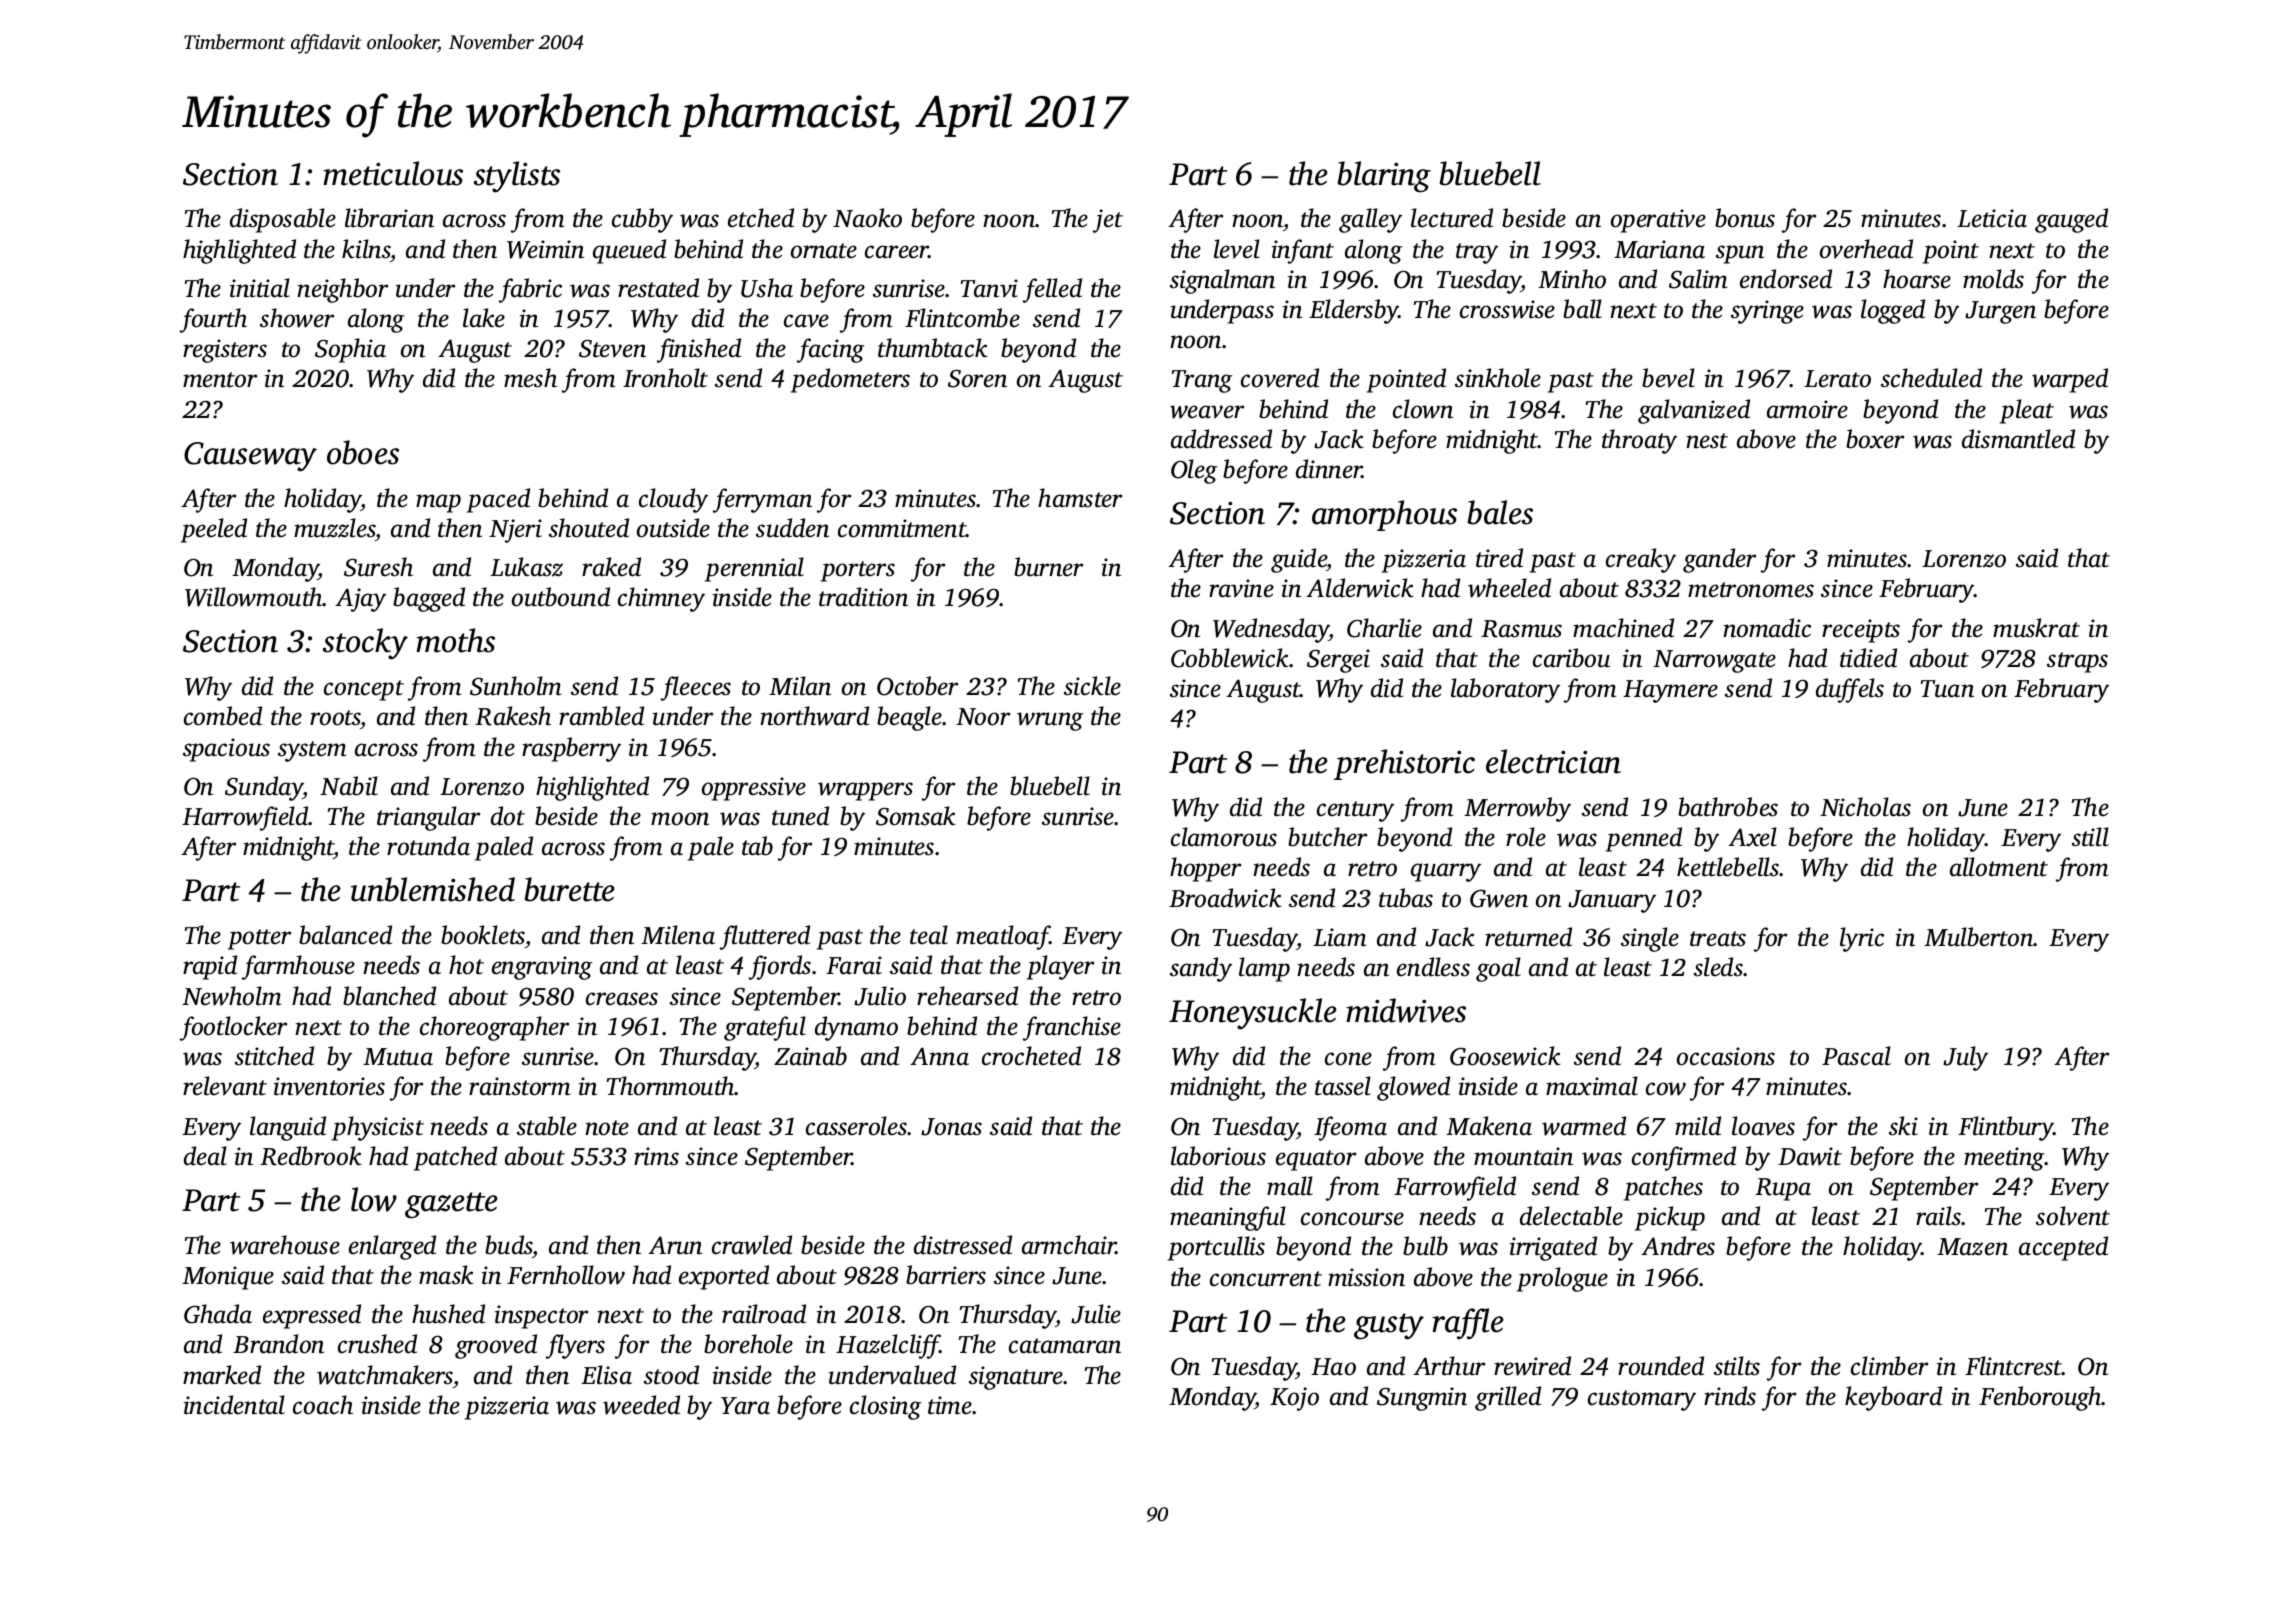 The width and height of the document is (2292, 1620). Describe the element at coordinates (1658, 221) in the document. I see `operative` at that location.
